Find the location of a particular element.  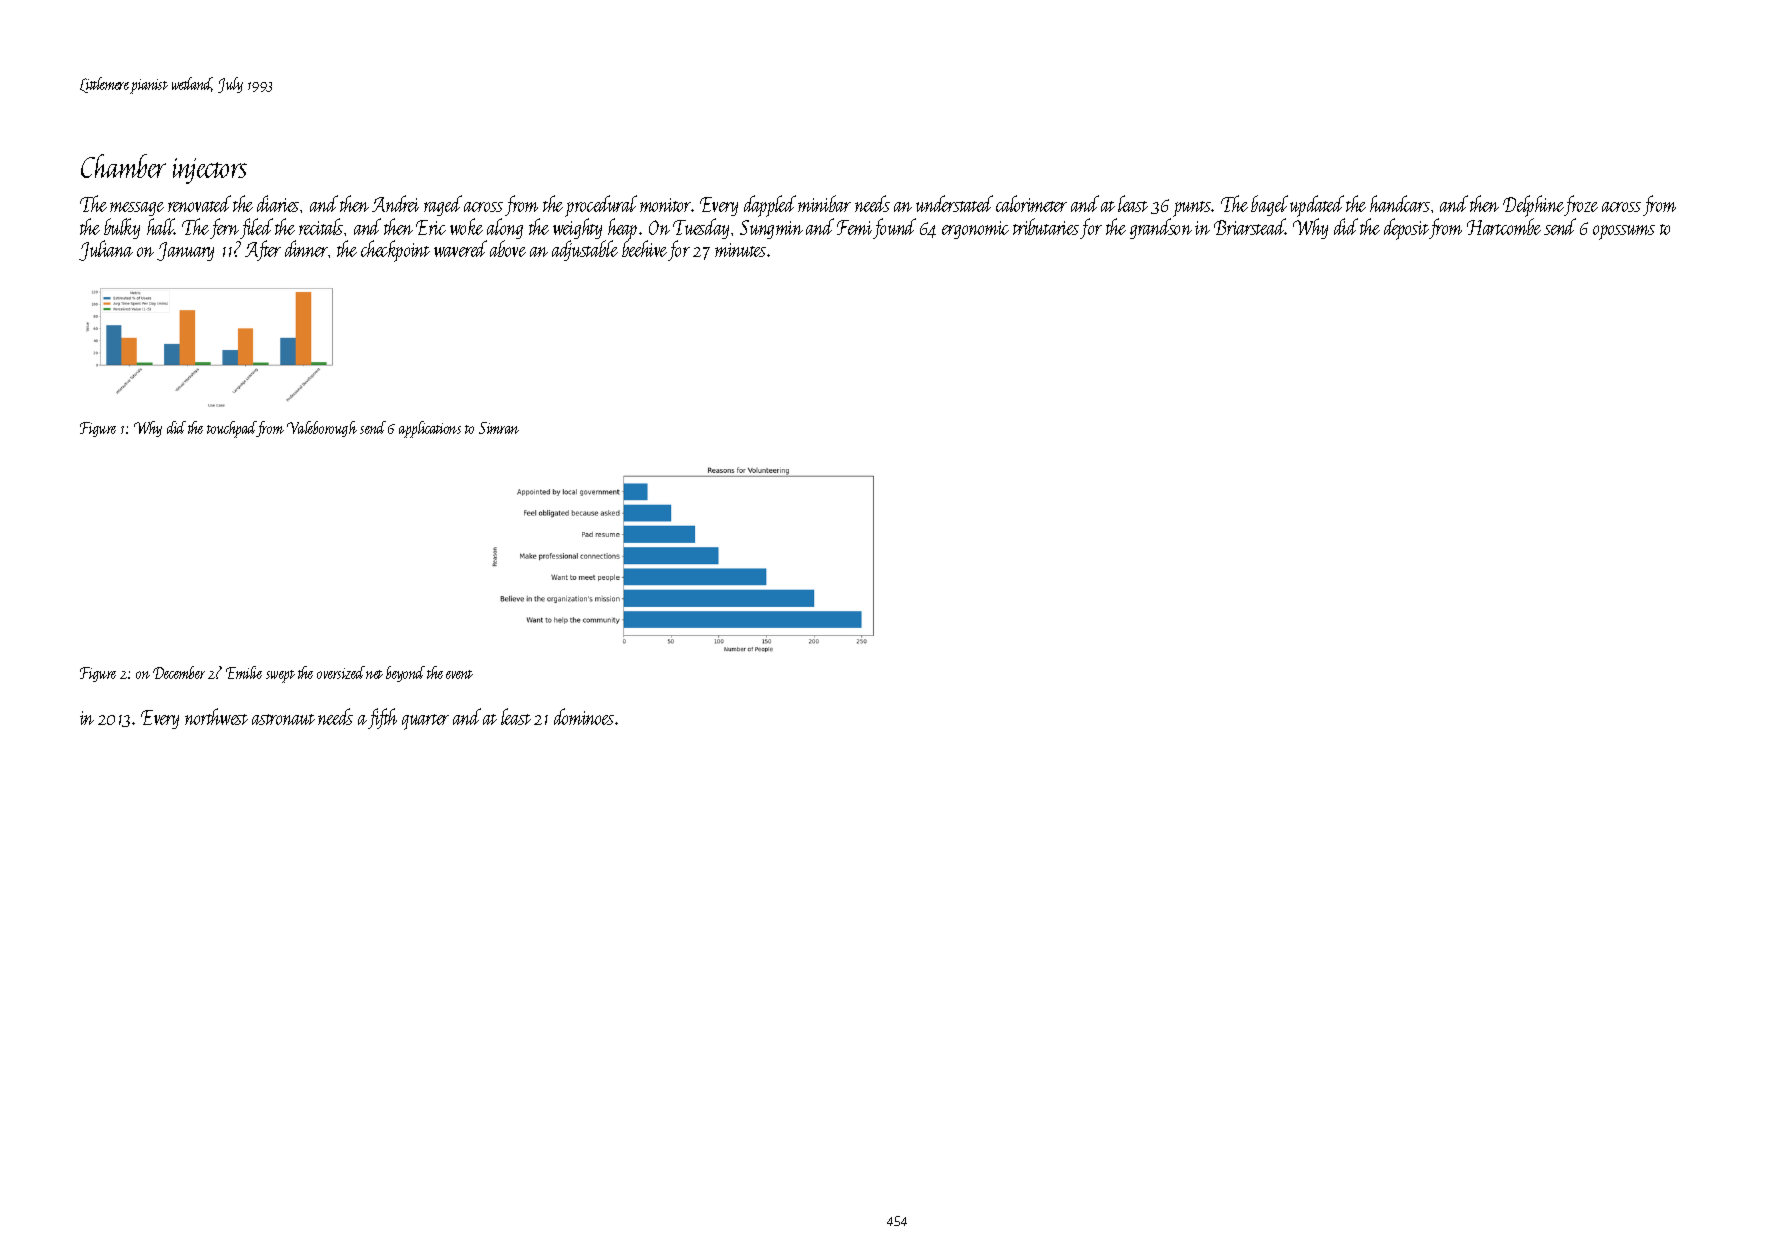

beehive is located at coordinates (644, 249).
